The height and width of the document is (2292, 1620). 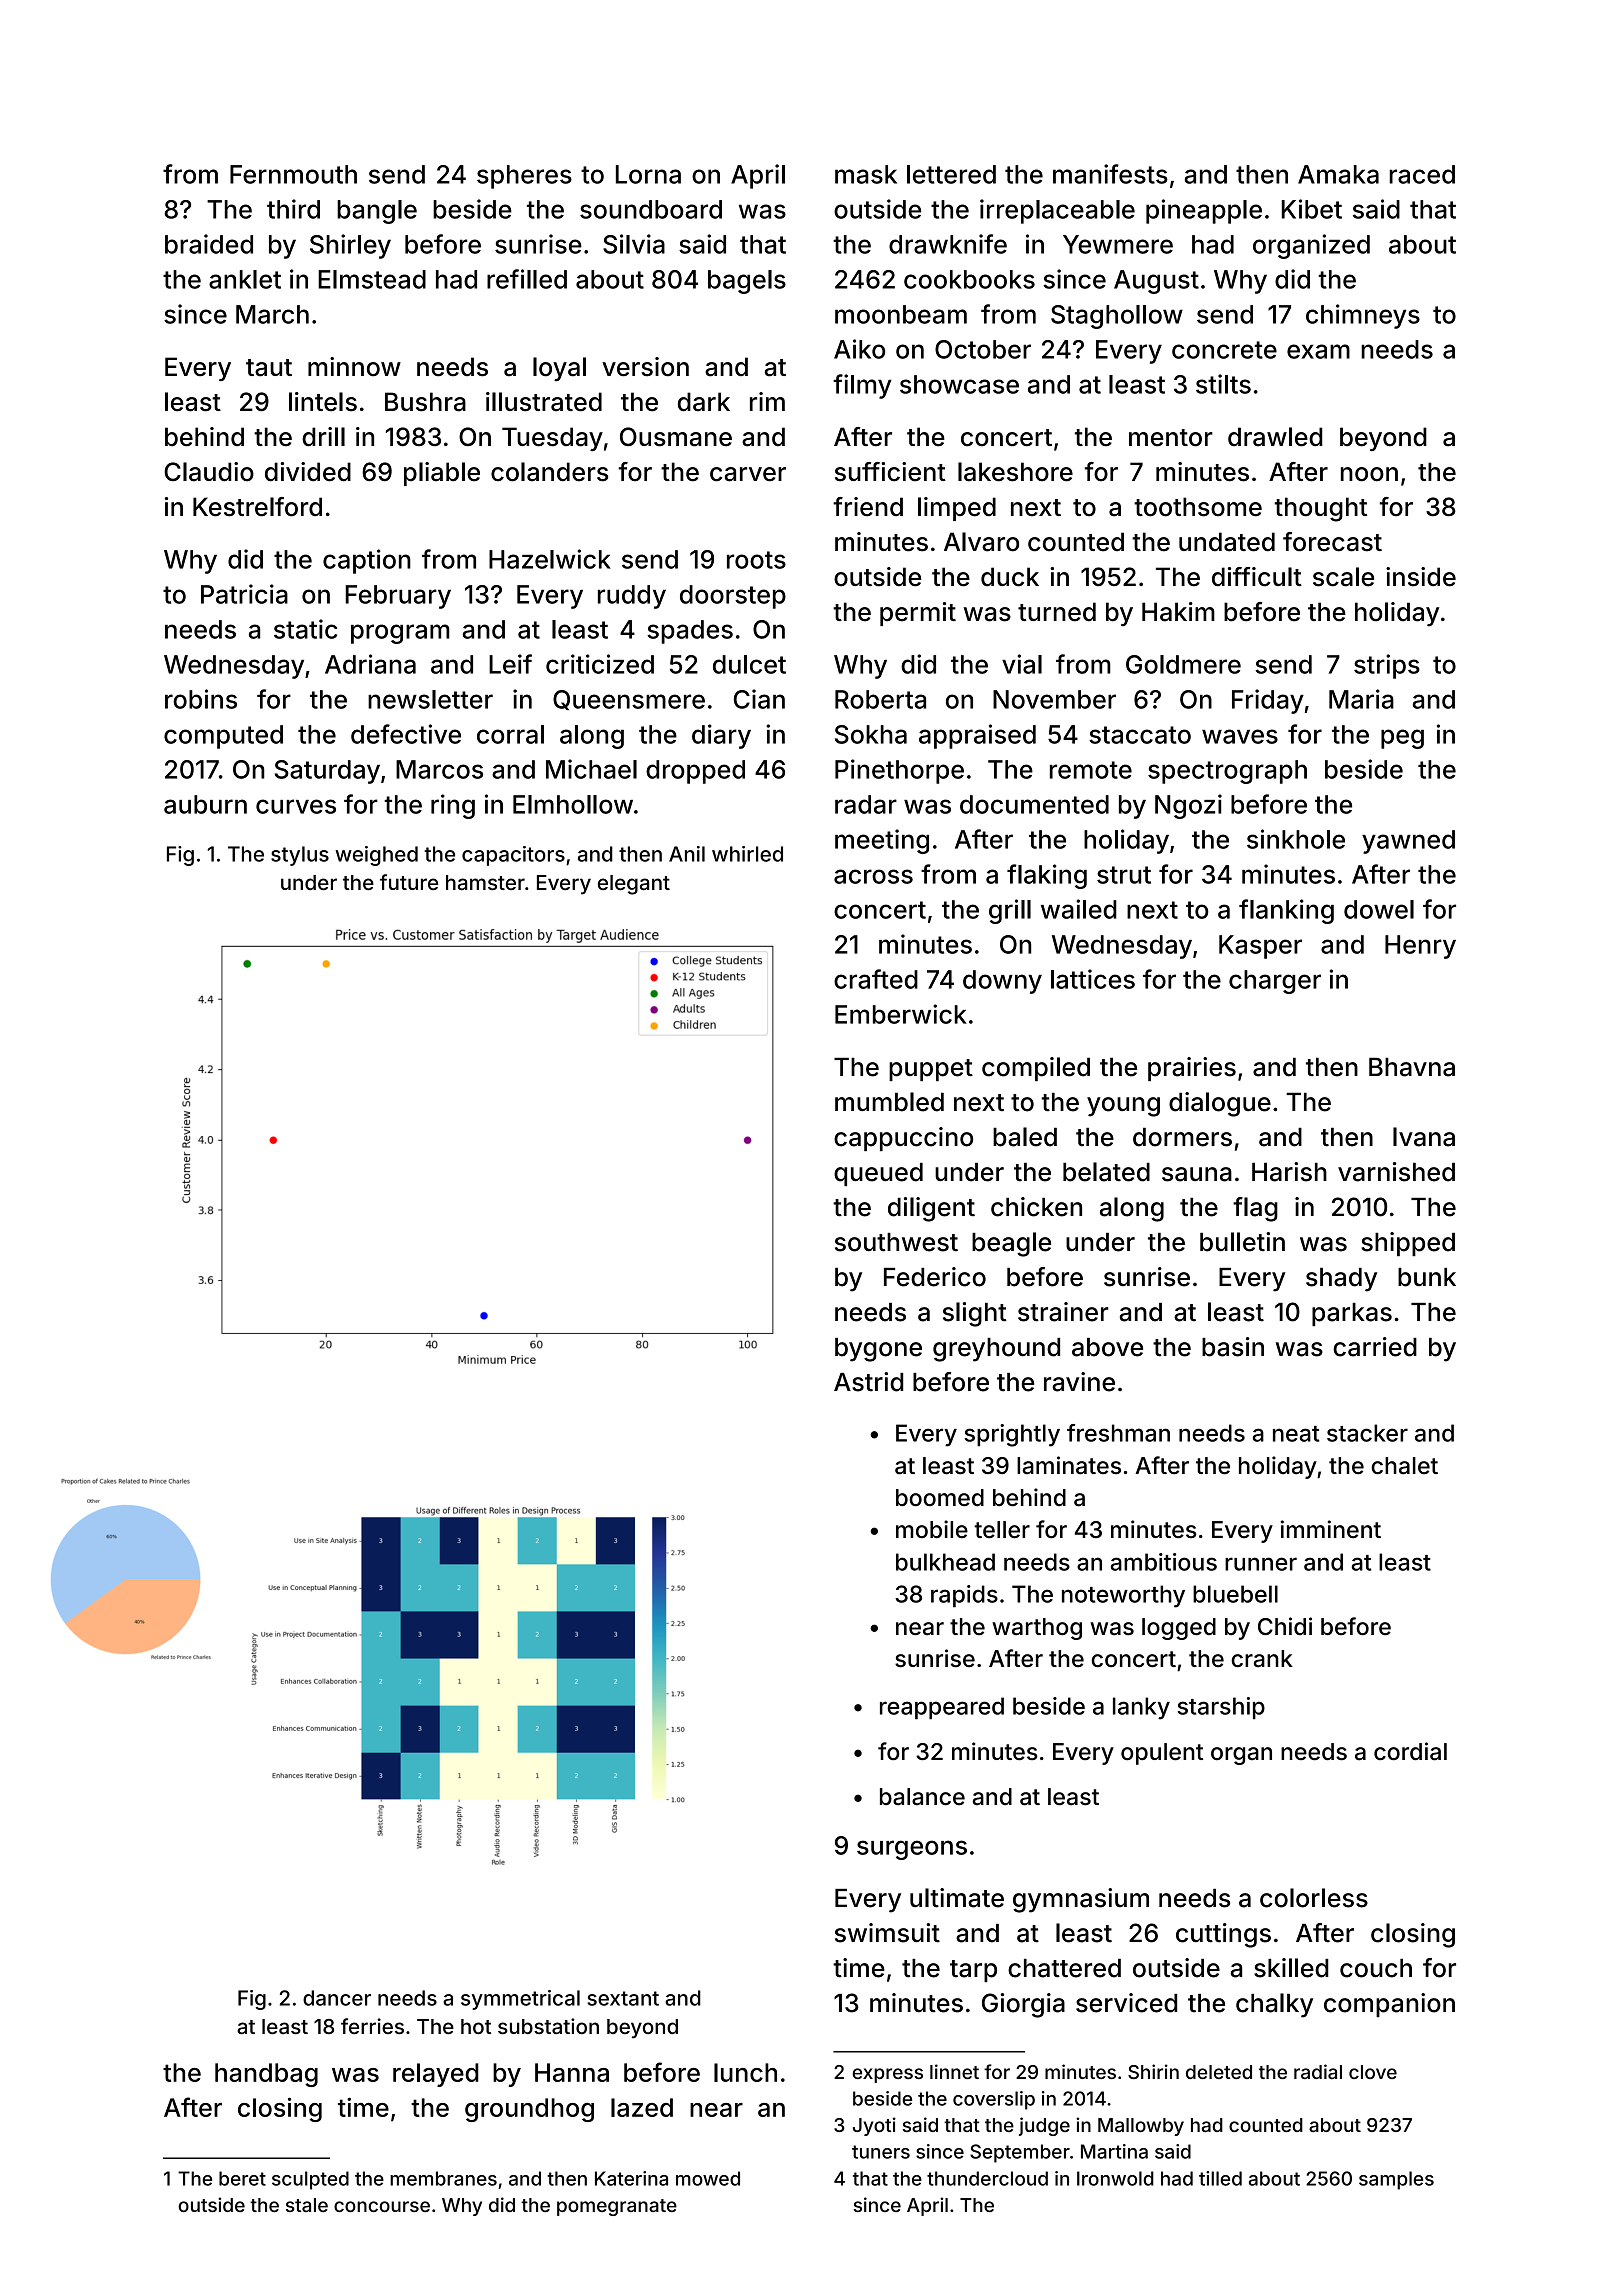 What do you see at coordinates (205, 804) in the document?
I see `auburn` at bounding box center [205, 804].
